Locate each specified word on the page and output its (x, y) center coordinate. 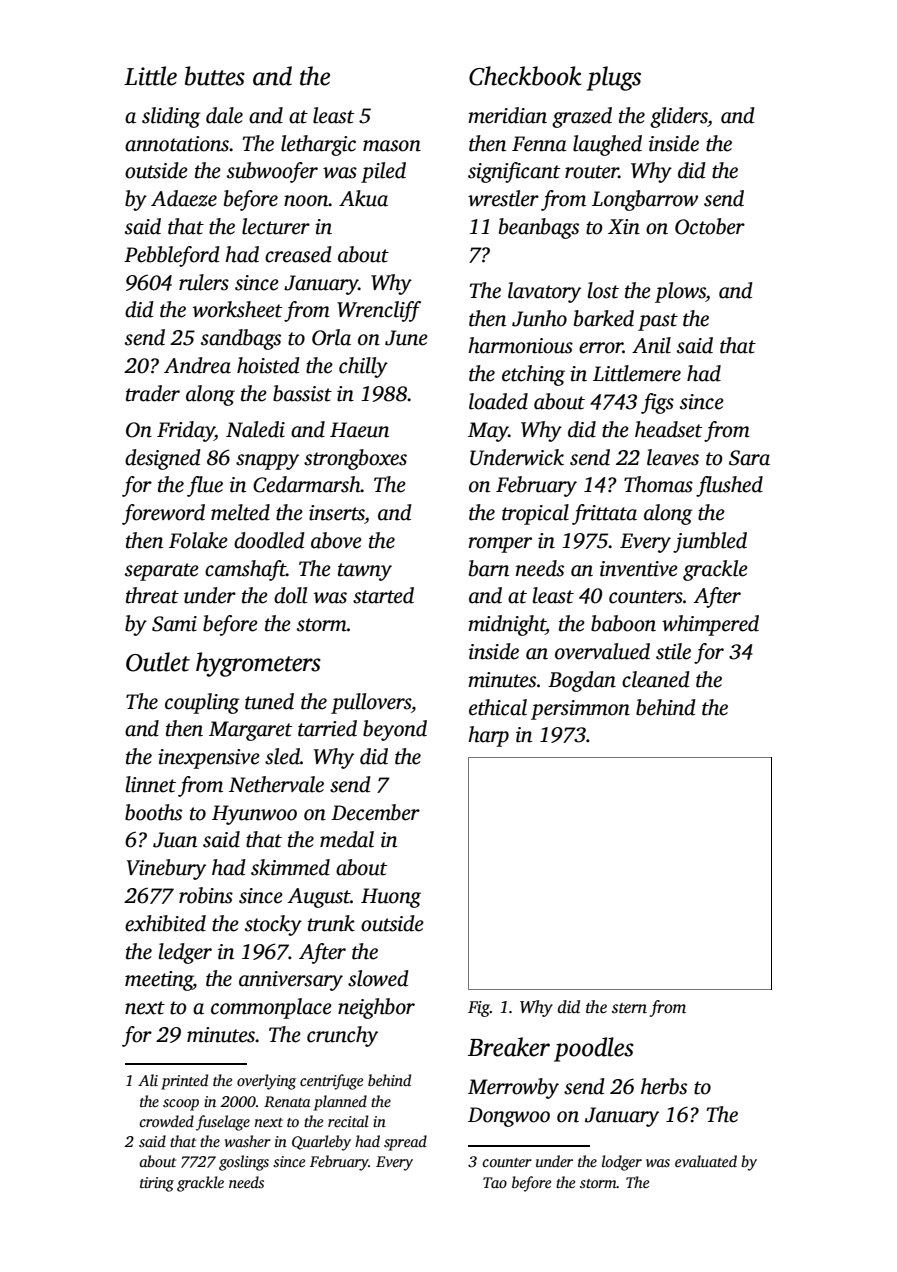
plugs (614, 78)
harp (488, 736)
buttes (215, 76)
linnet (150, 784)
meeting (159, 981)
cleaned (656, 679)
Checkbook (525, 76)
